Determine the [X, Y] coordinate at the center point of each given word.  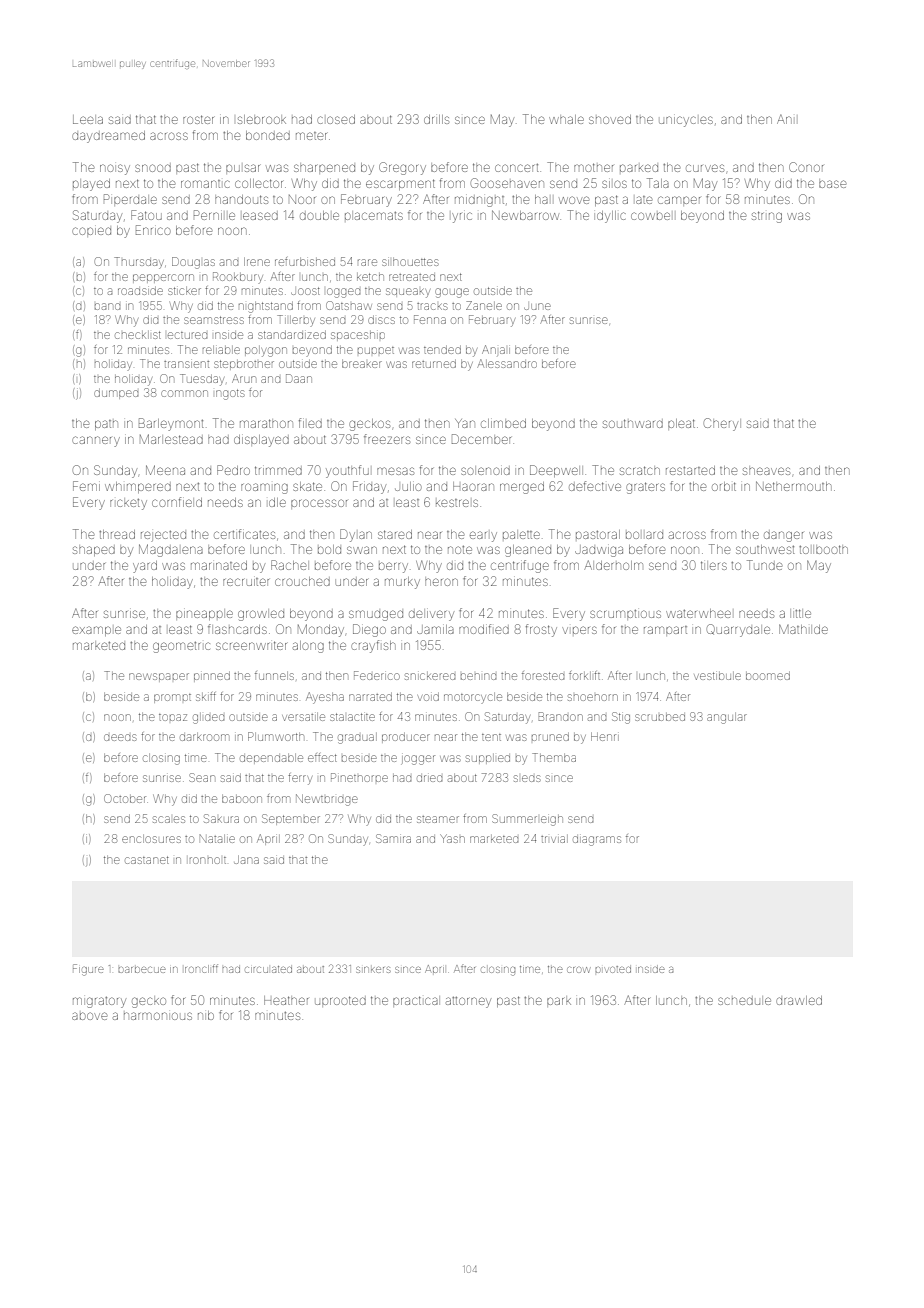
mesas [395, 471]
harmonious [158, 1016]
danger [783, 536]
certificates [244, 534]
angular [727, 718]
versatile [303, 717]
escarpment [400, 184]
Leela [88, 119]
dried [429, 778]
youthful [347, 471]
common [184, 393]
